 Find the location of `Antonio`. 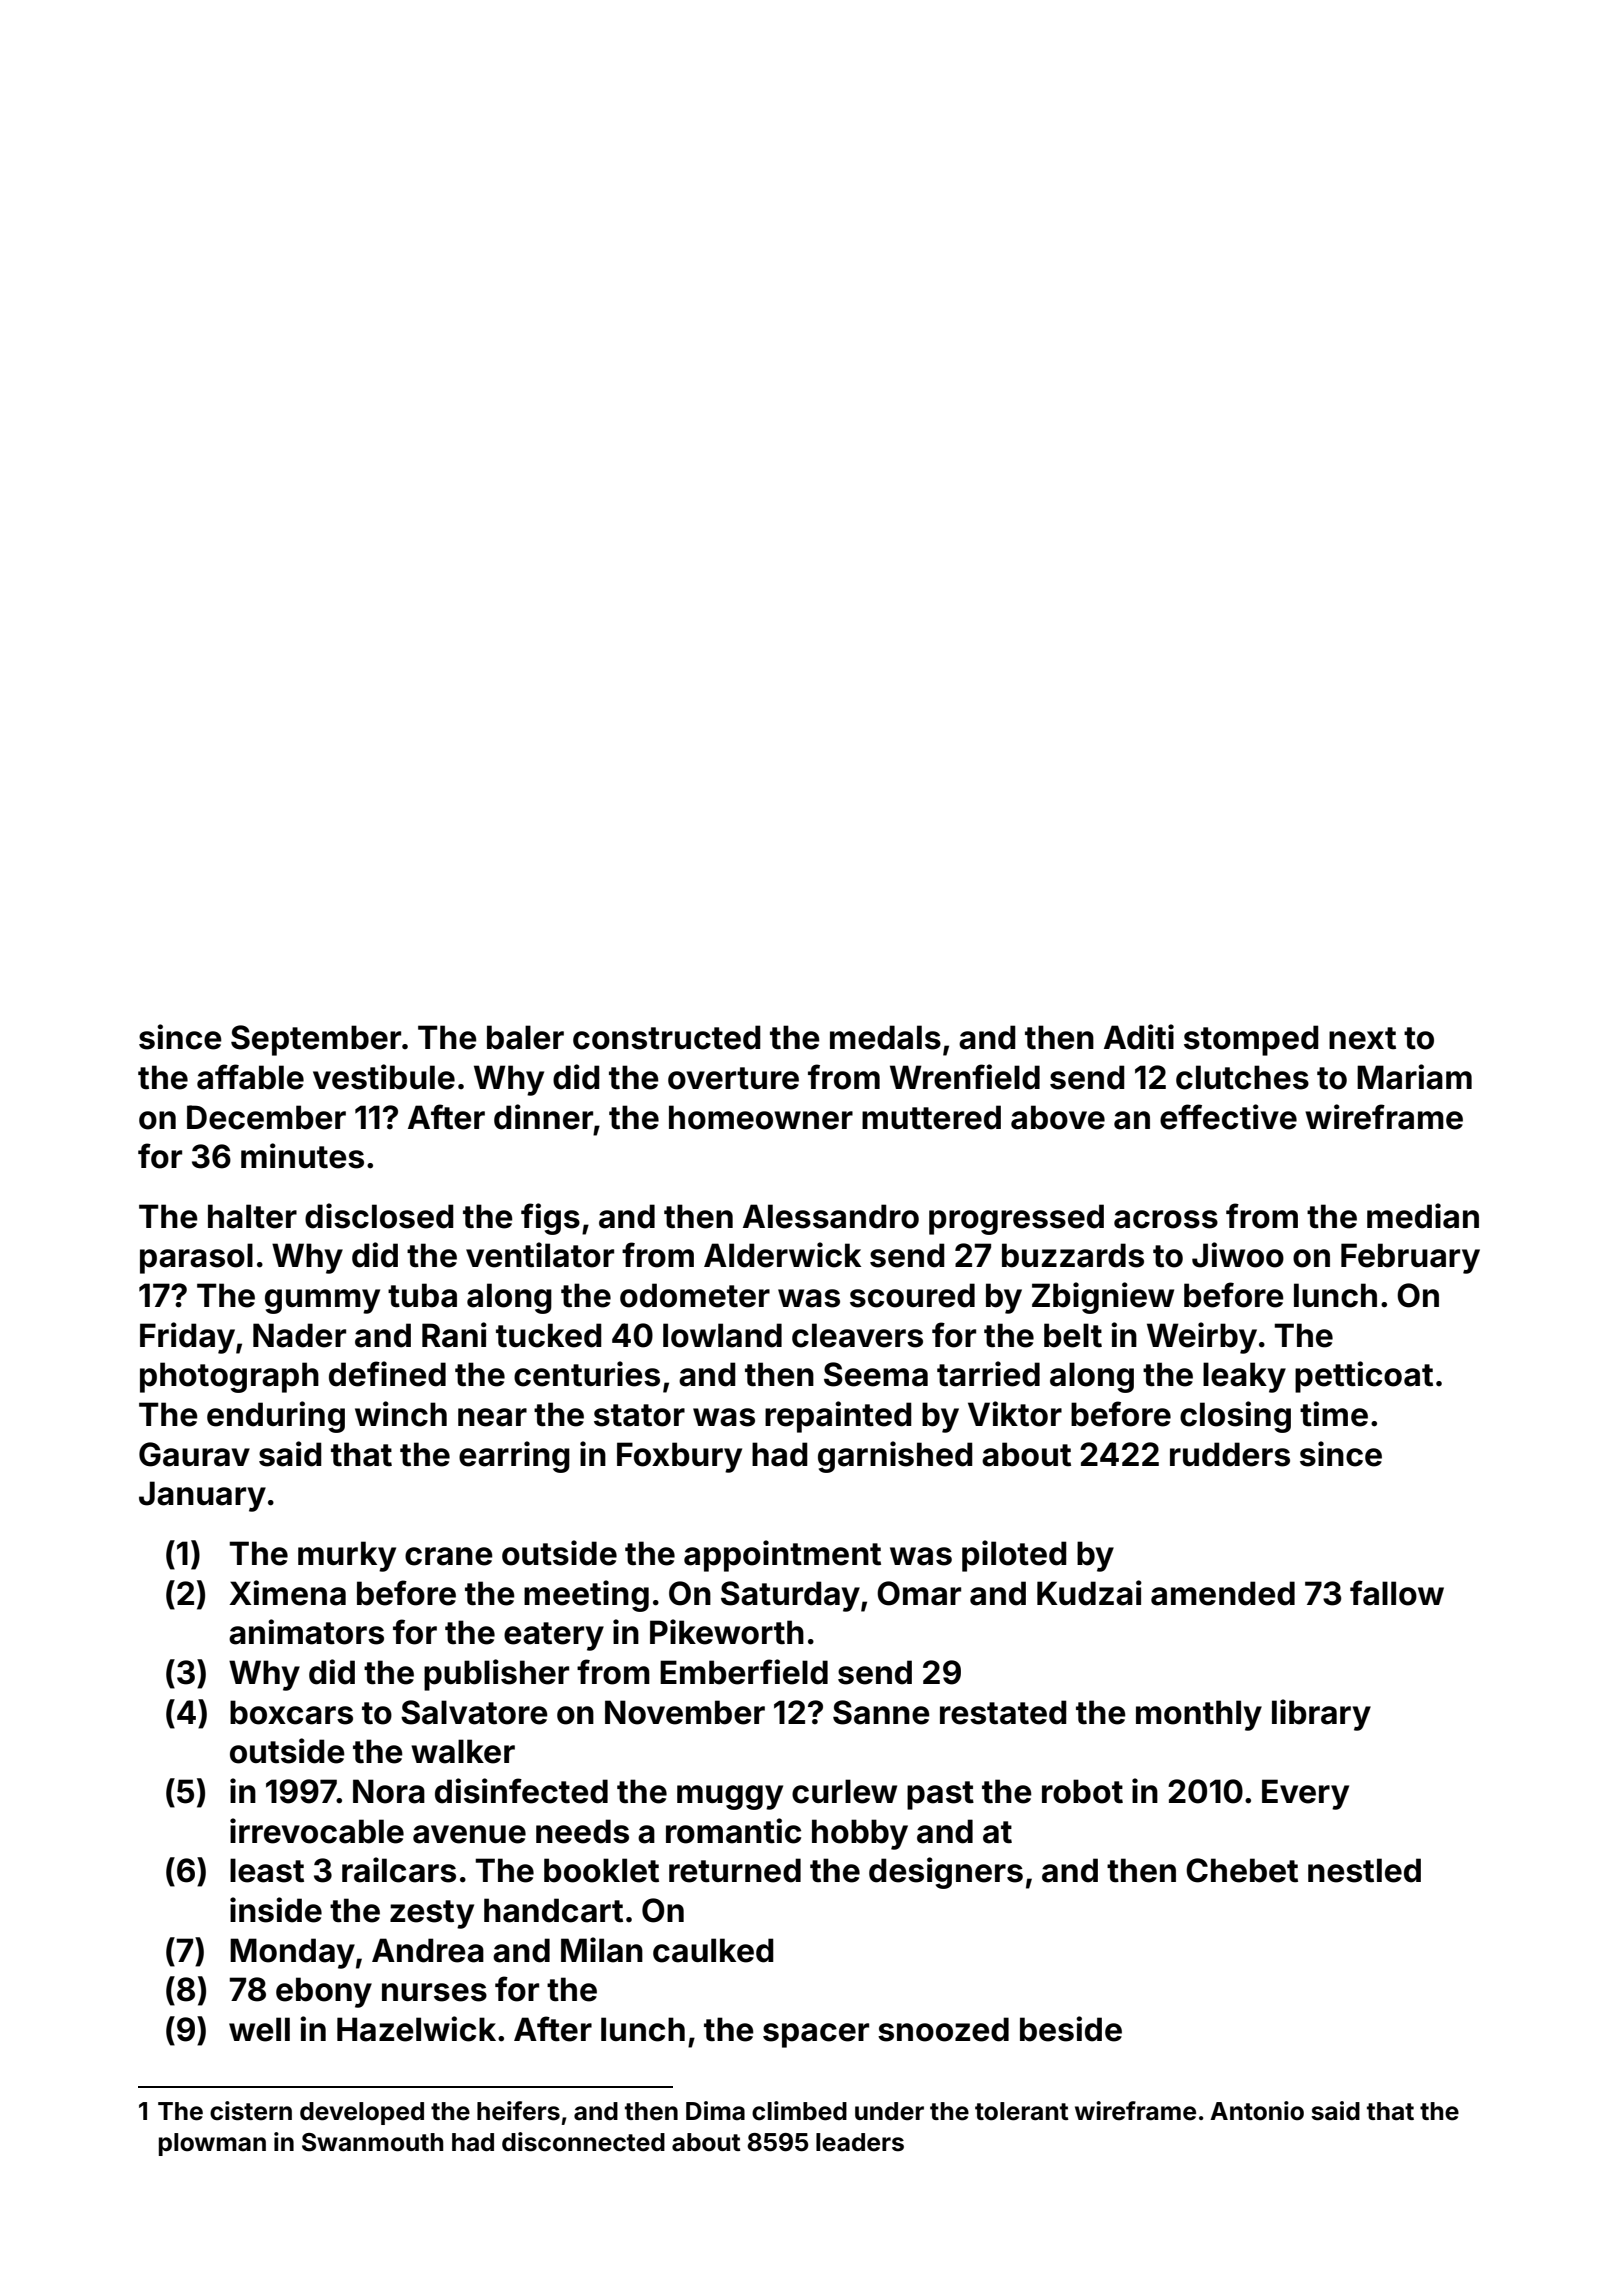

Antonio is located at coordinates (1257, 2111).
